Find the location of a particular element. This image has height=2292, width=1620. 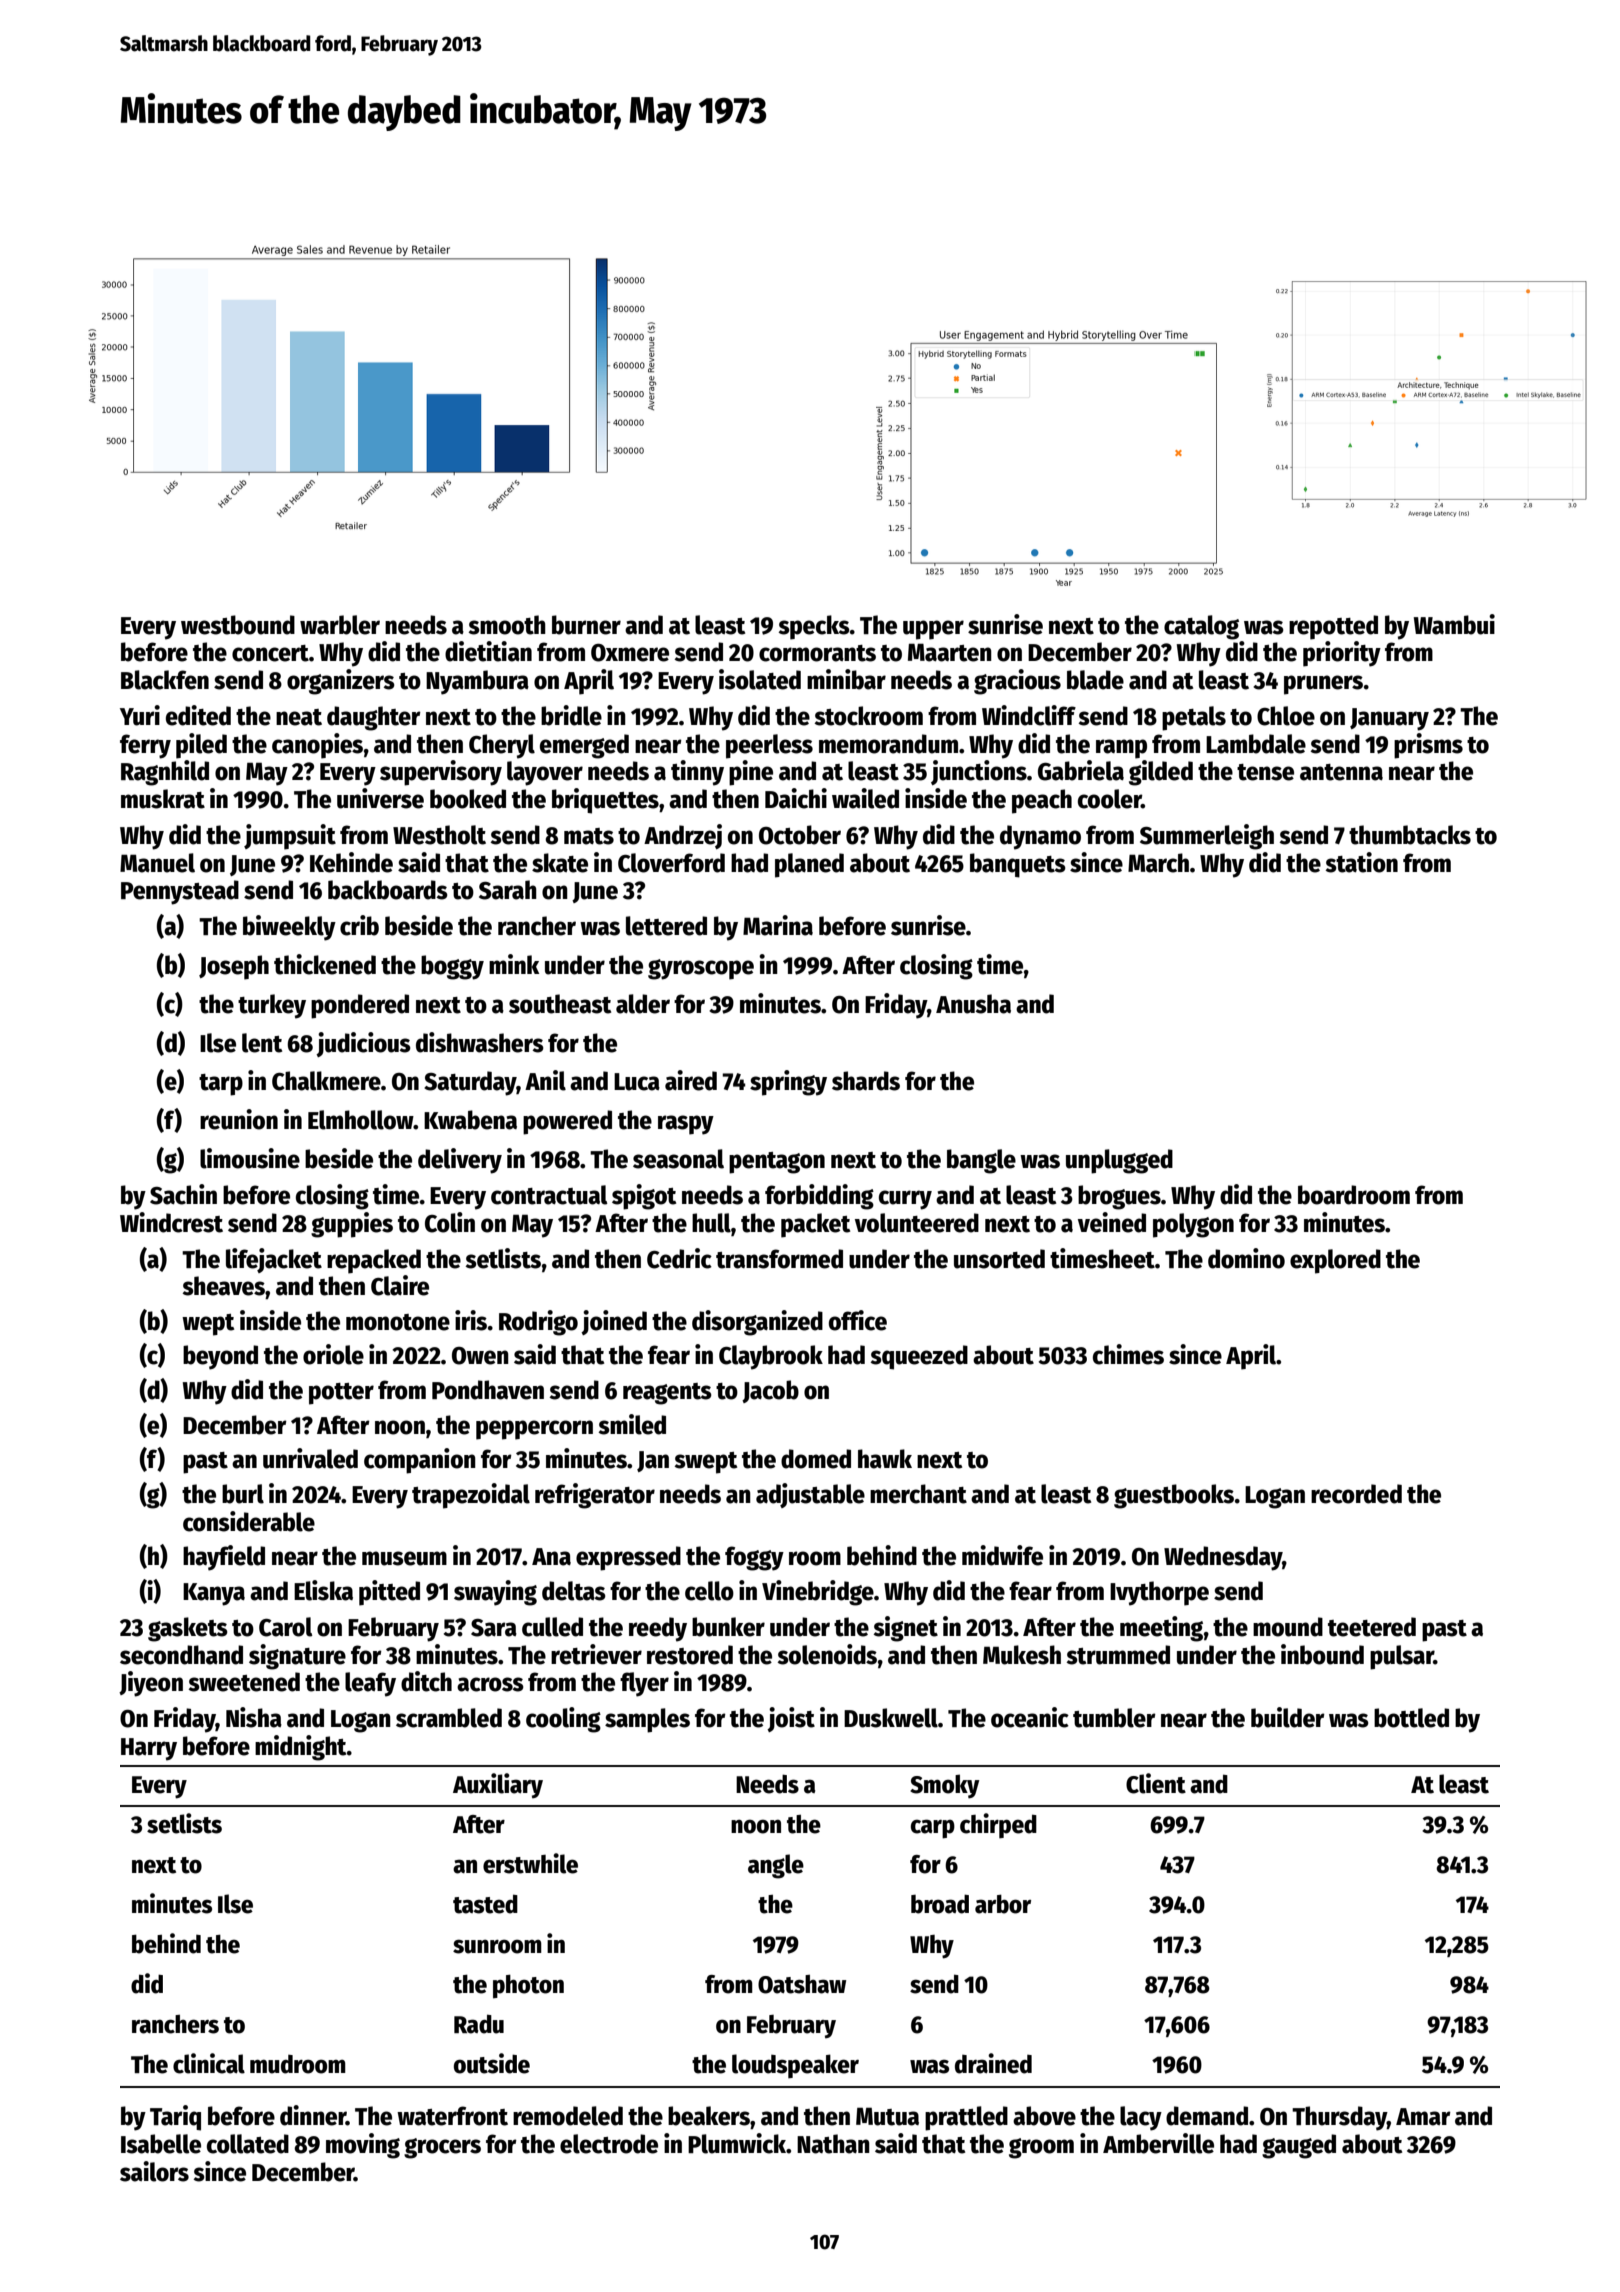

grocers is located at coordinates (442, 2148).
